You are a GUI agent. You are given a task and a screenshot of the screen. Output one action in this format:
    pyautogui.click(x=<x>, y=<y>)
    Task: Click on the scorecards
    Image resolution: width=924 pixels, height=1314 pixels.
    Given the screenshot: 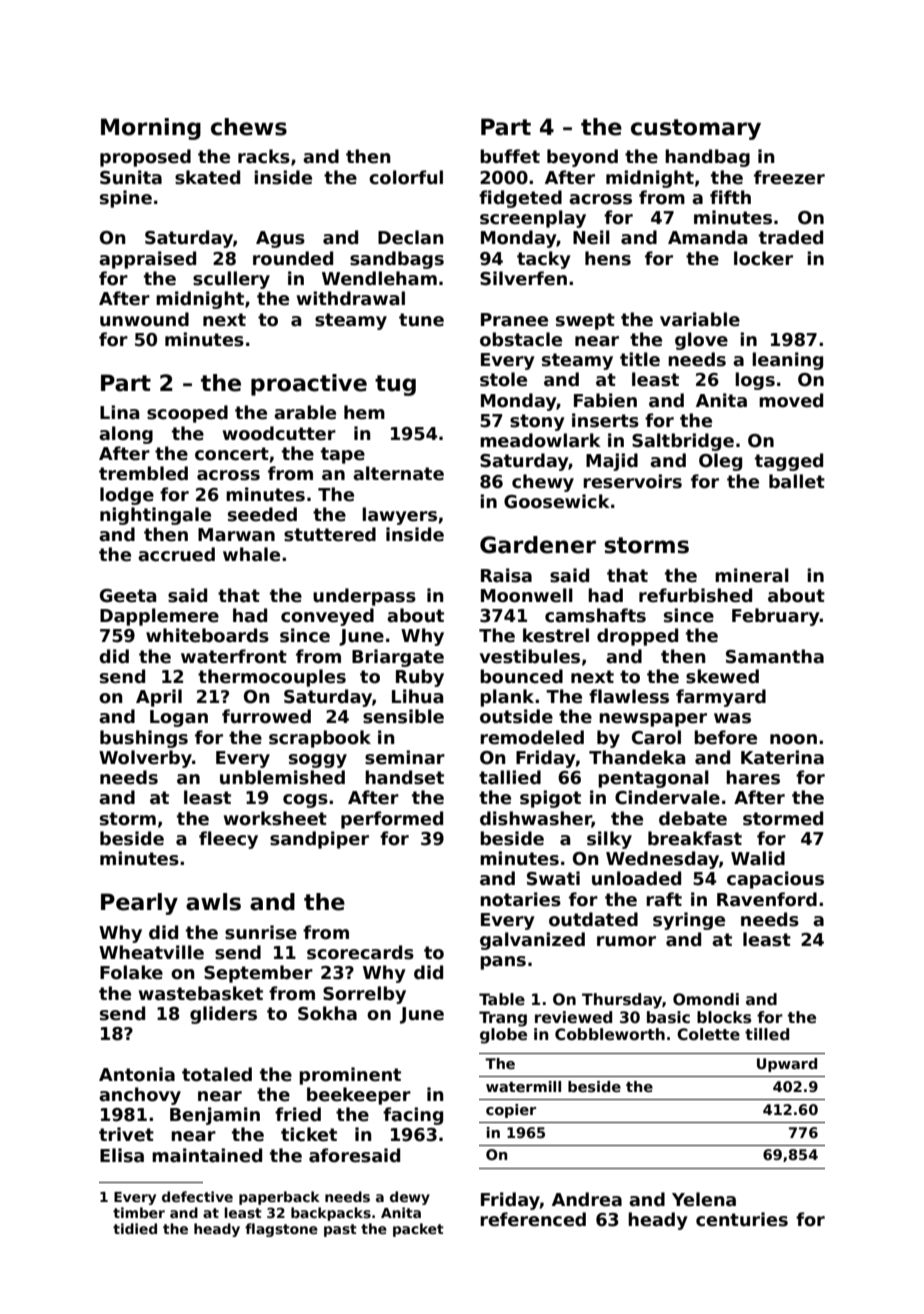 What is the action you would take?
    pyautogui.click(x=360, y=952)
